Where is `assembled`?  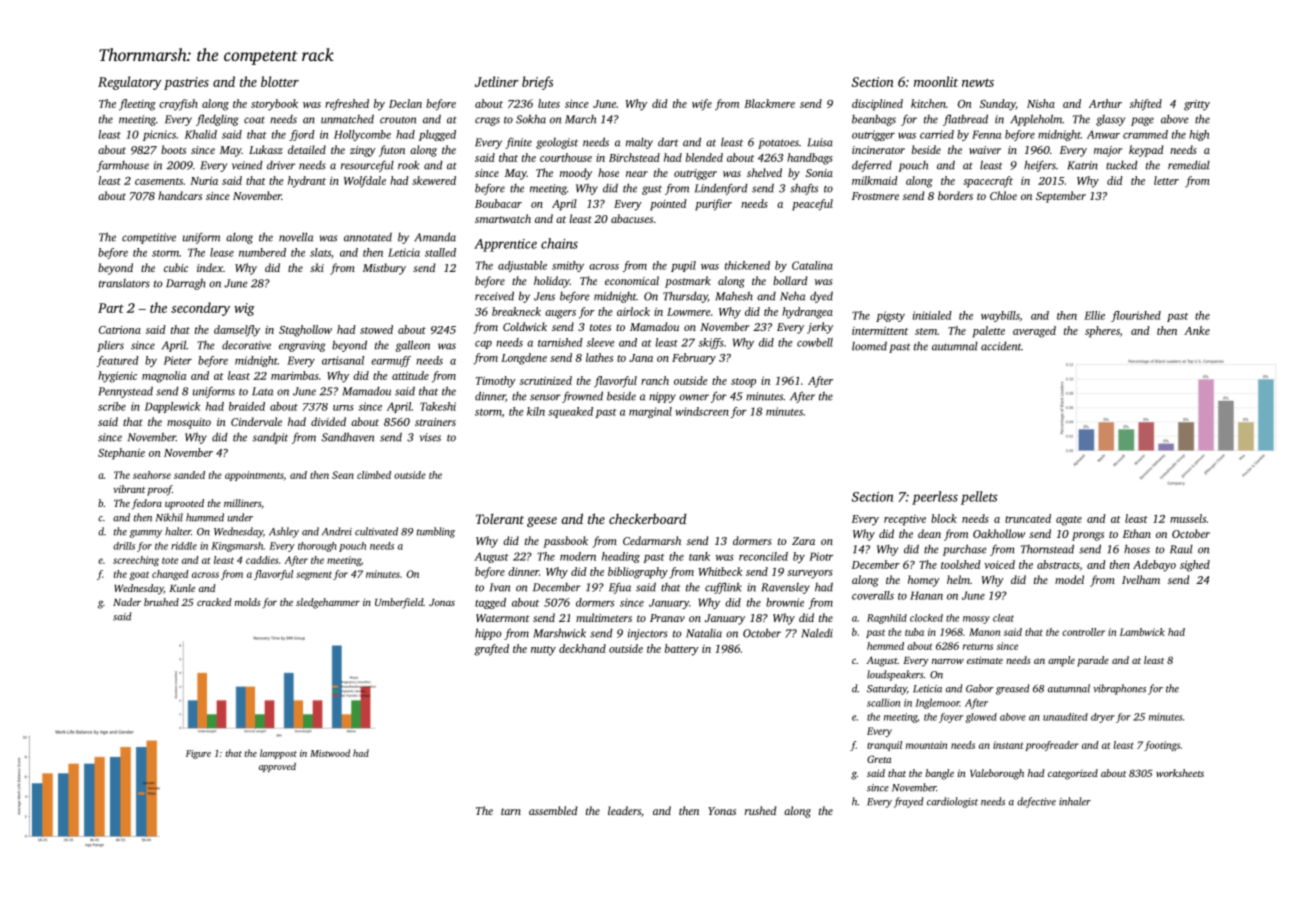 assembled is located at coordinates (553, 810).
